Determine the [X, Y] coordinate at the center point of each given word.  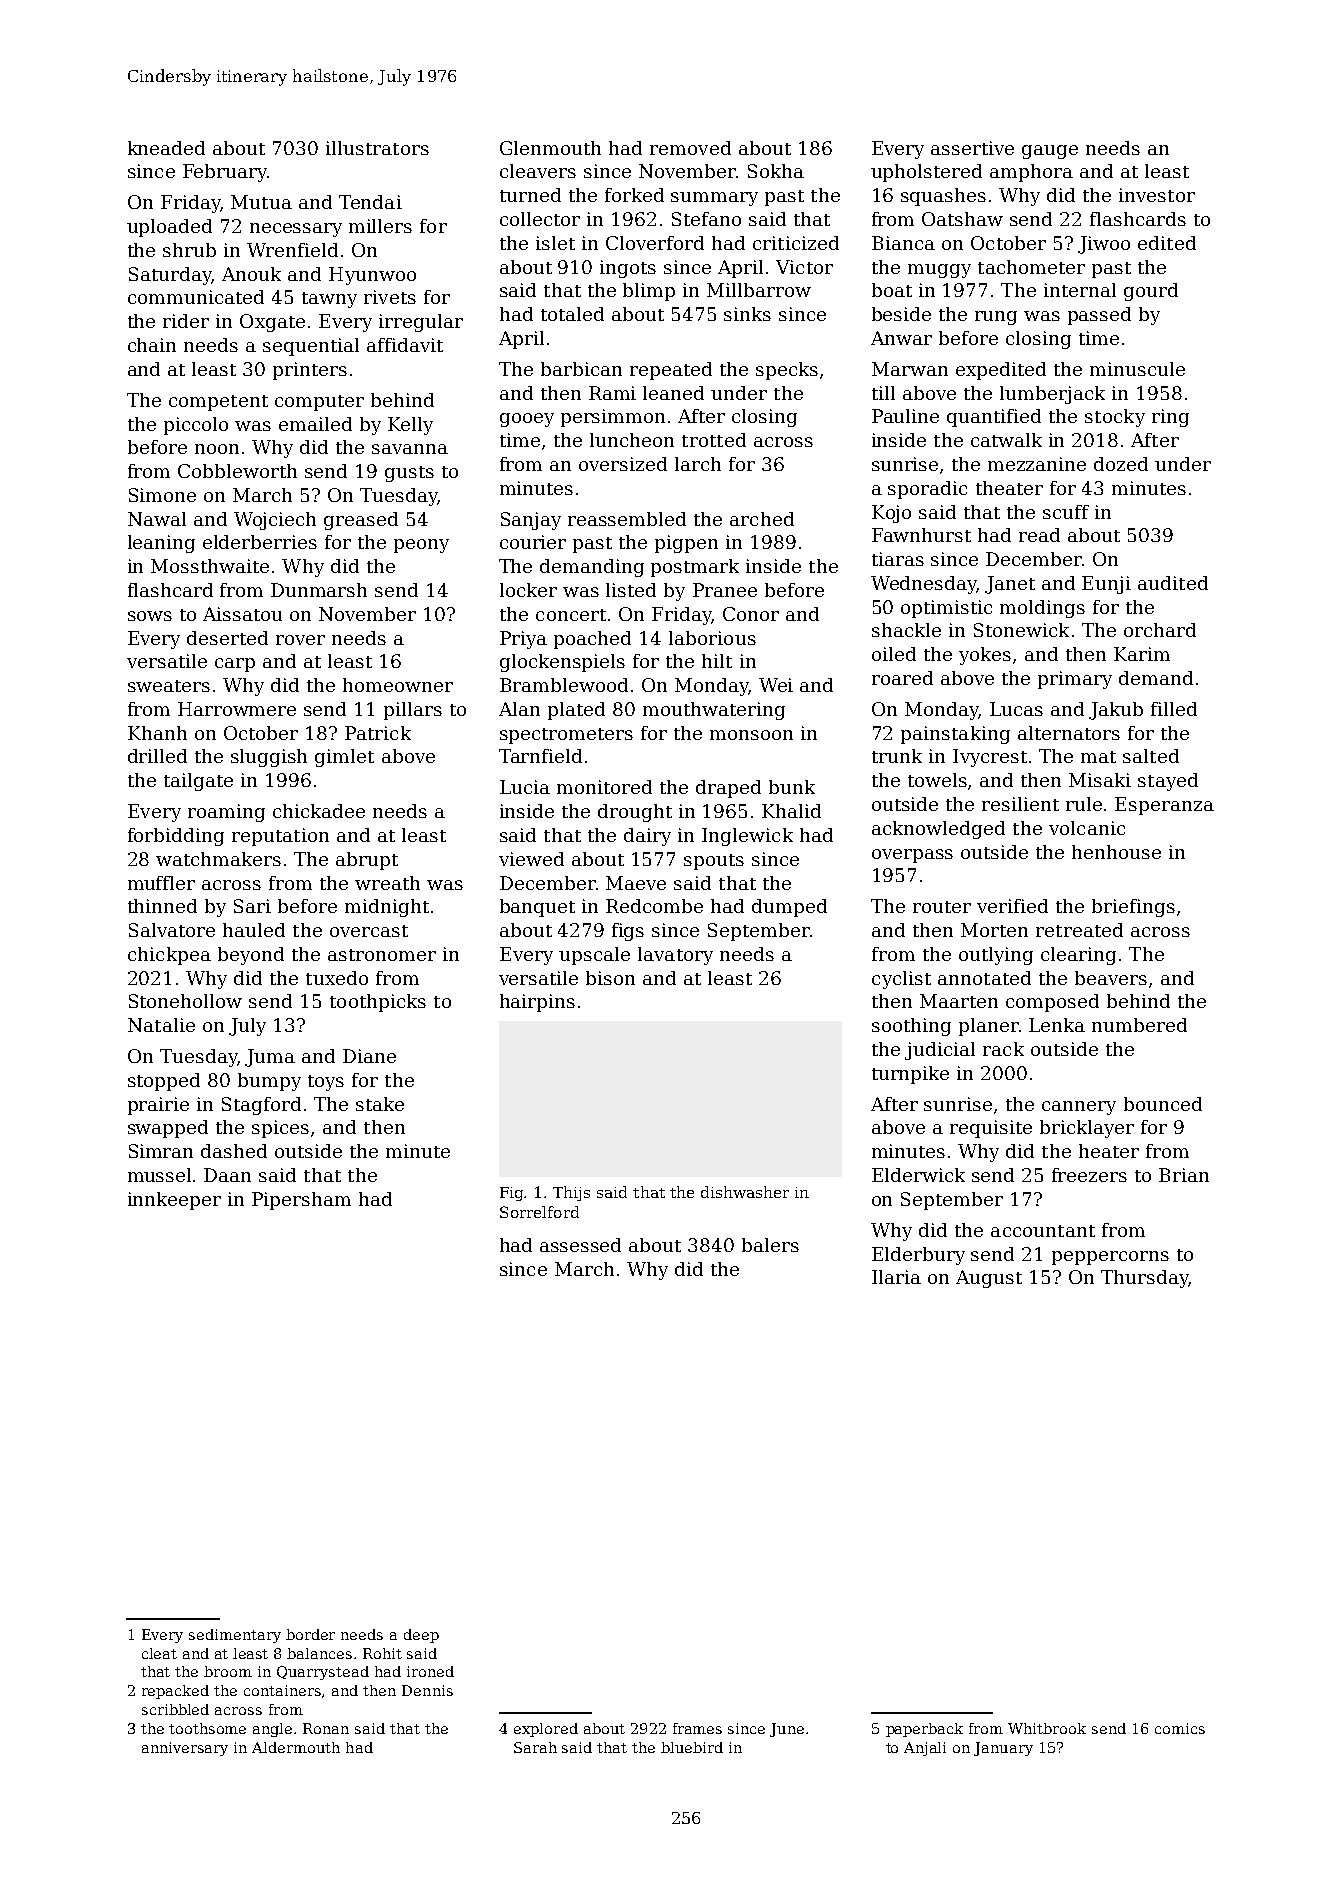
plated [576, 711]
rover [300, 640]
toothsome [207, 1728]
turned [530, 195]
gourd [1151, 292]
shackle [906, 630]
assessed [580, 1245]
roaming [226, 813]
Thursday [1144, 1279]
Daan [227, 1175]
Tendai [370, 202]
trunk [897, 756]
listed [631, 590]
